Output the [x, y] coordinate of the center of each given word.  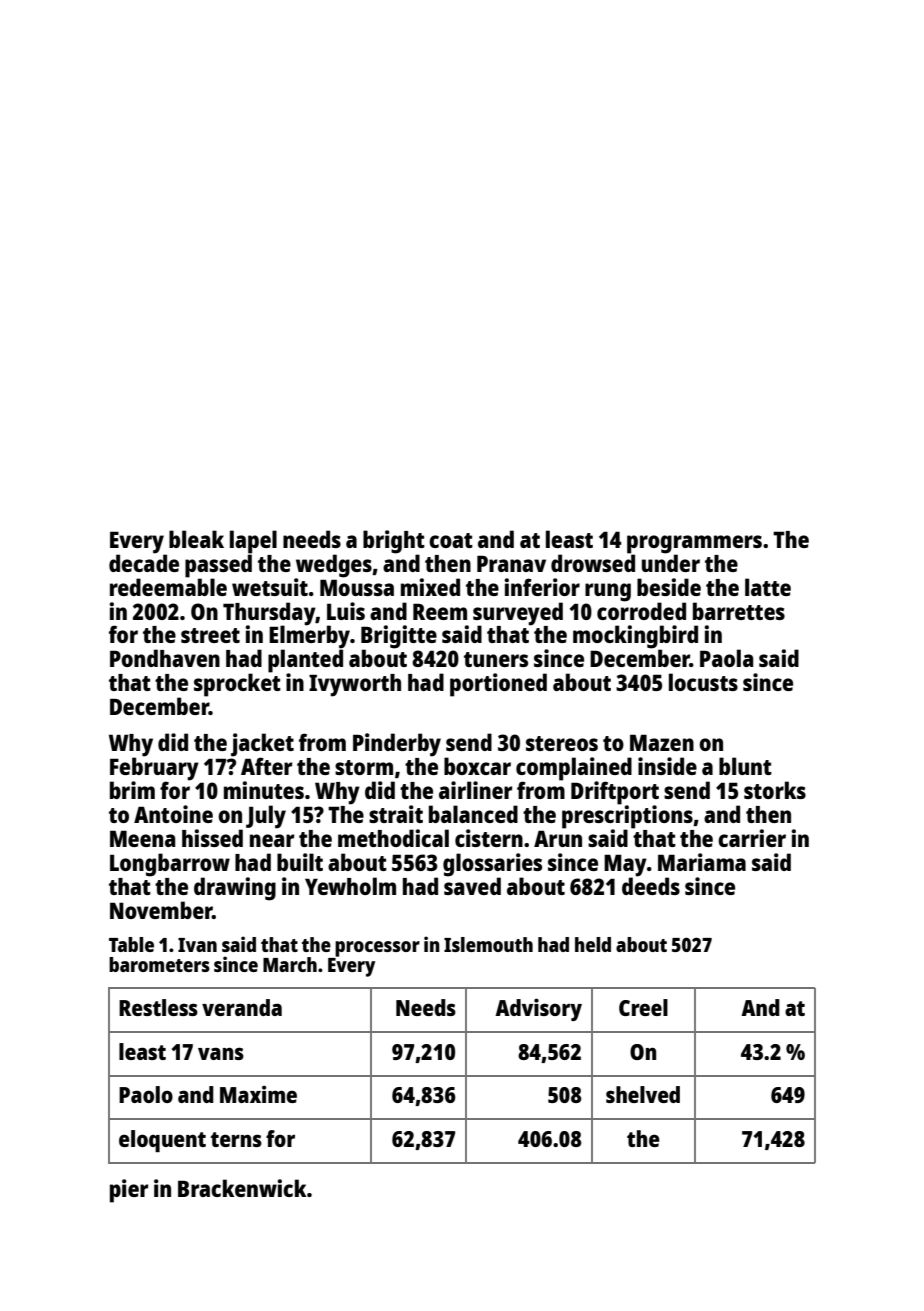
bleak [196, 539]
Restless [158, 1007]
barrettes [739, 611]
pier [129, 1191]
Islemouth [488, 944]
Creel [643, 1007]
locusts [703, 682]
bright [394, 542]
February [154, 769]
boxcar [477, 766]
